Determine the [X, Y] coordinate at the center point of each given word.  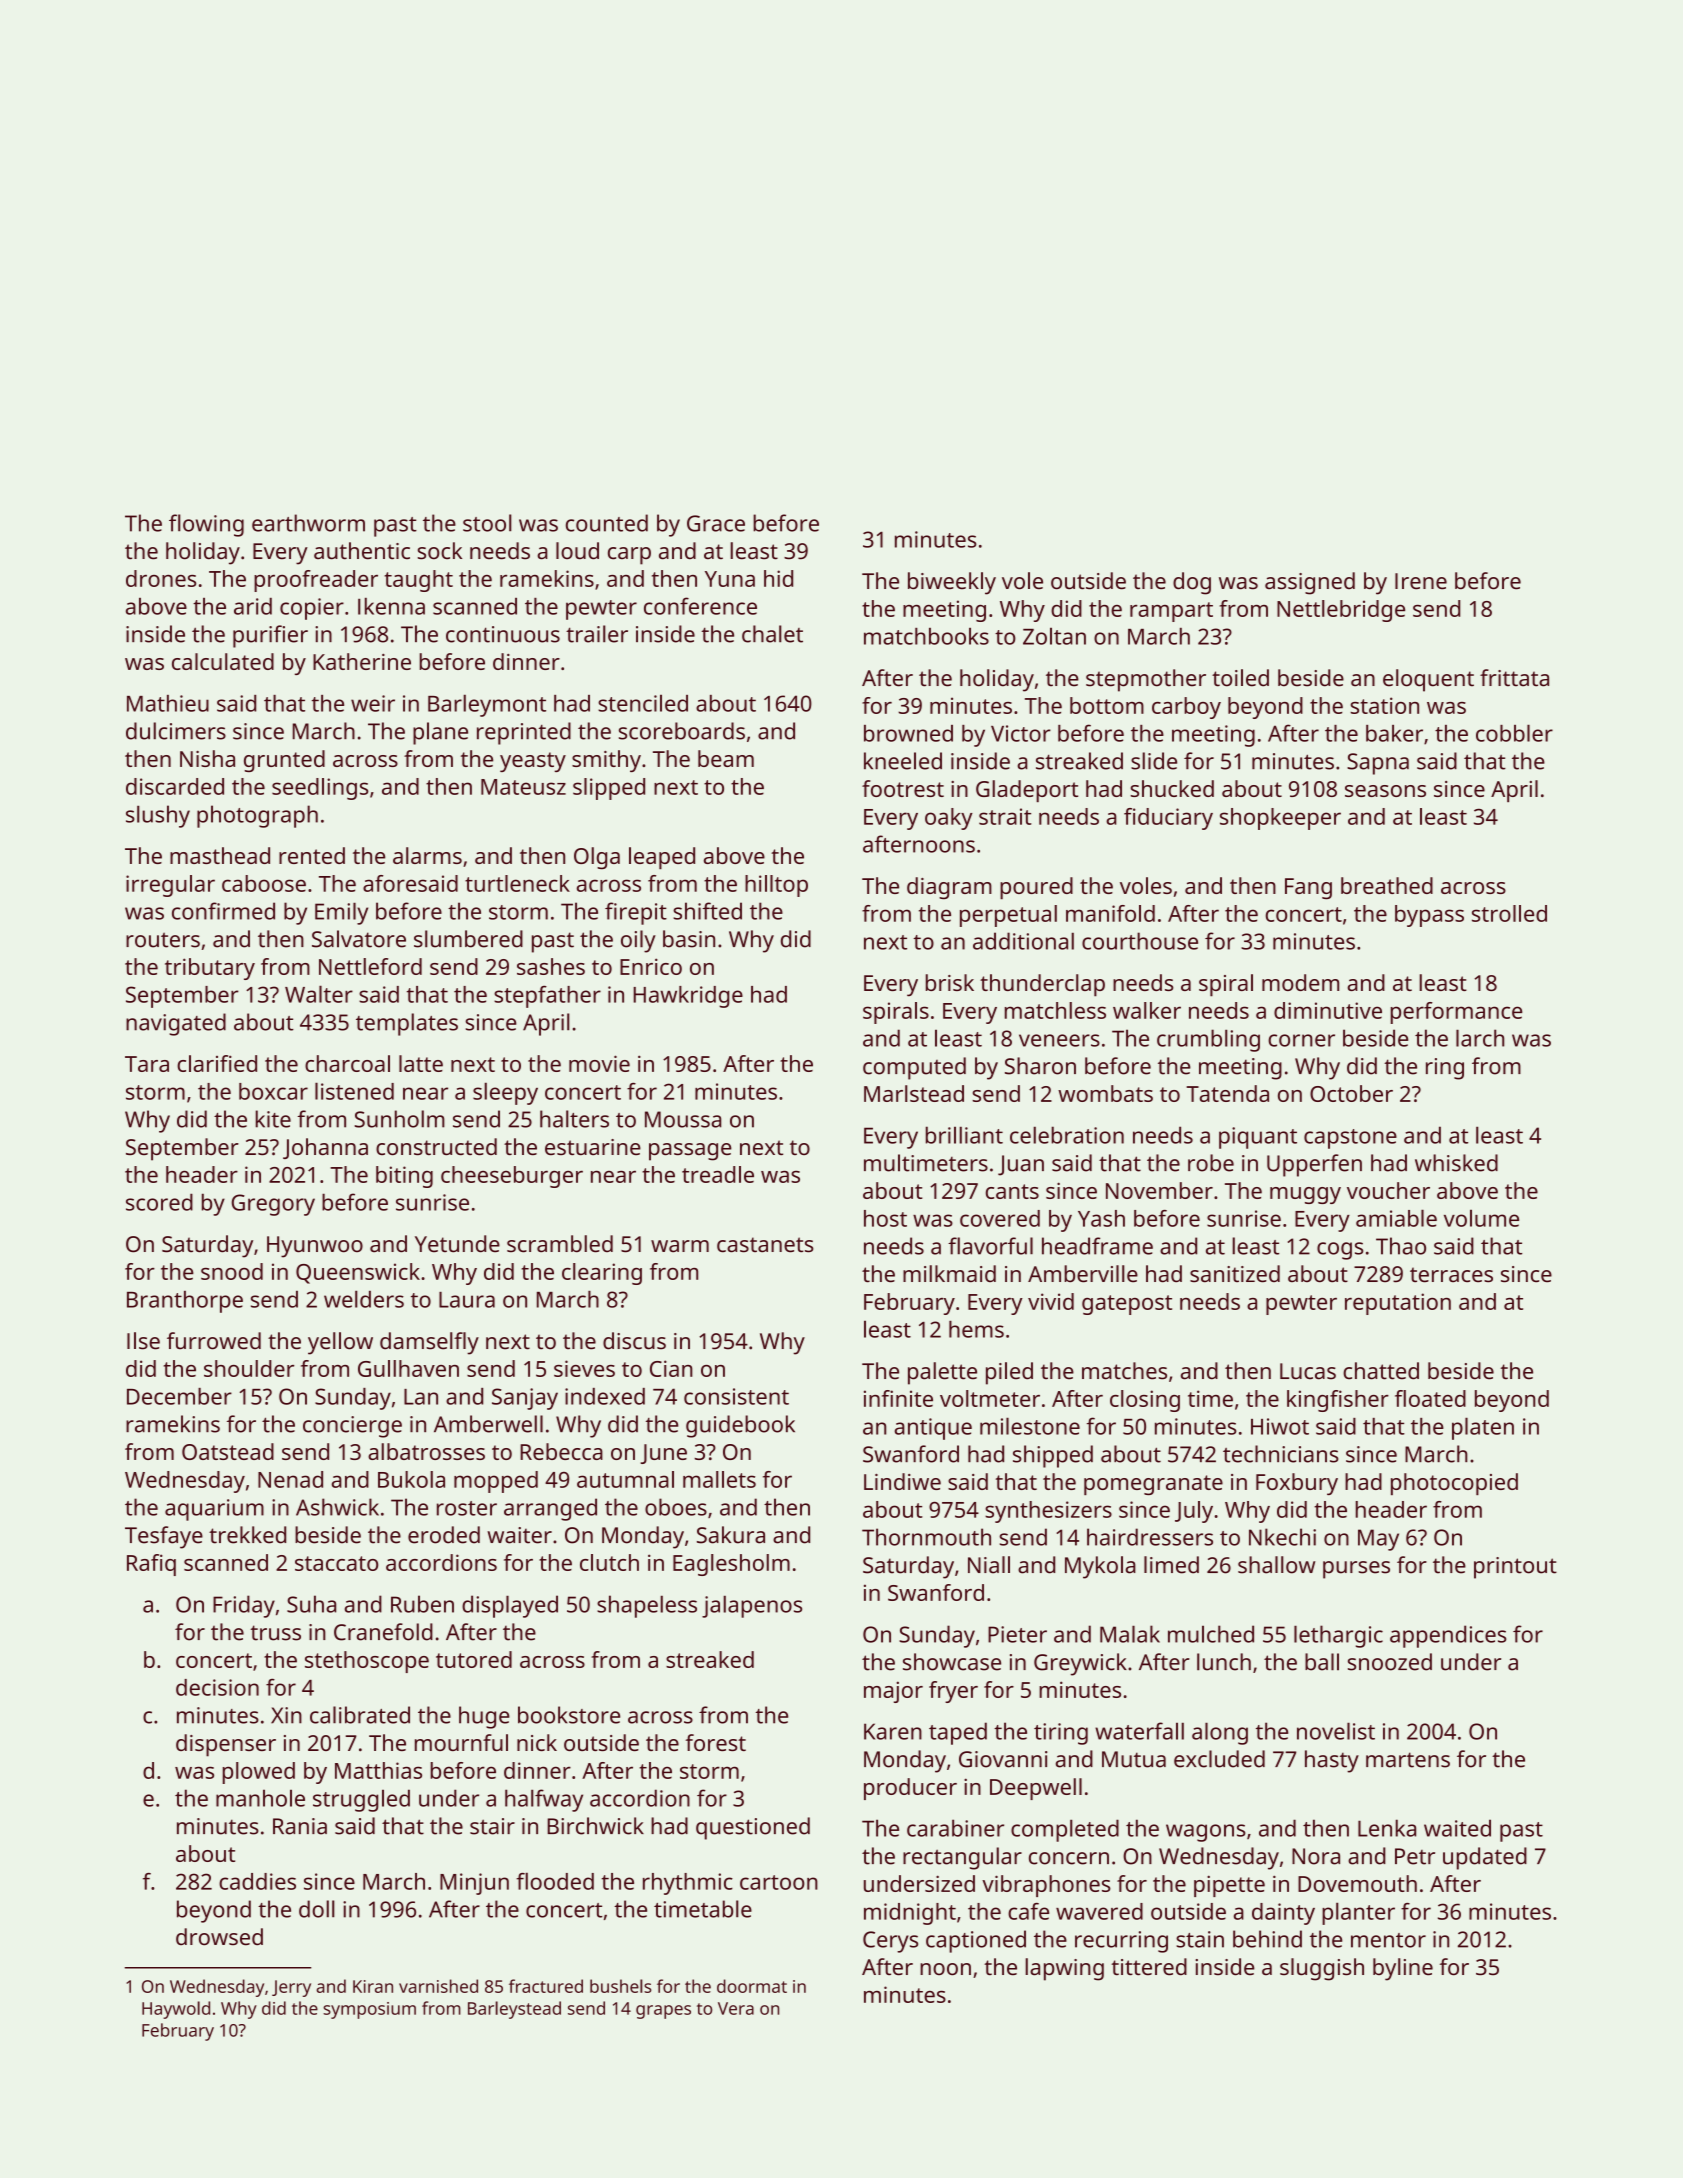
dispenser [226, 1745]
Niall [989, 1565]
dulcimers [176, 731]
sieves [584, 1368]
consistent [736, 1396]
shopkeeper [1280, 819]
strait [1005, 816]
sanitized [1235, 1274]
